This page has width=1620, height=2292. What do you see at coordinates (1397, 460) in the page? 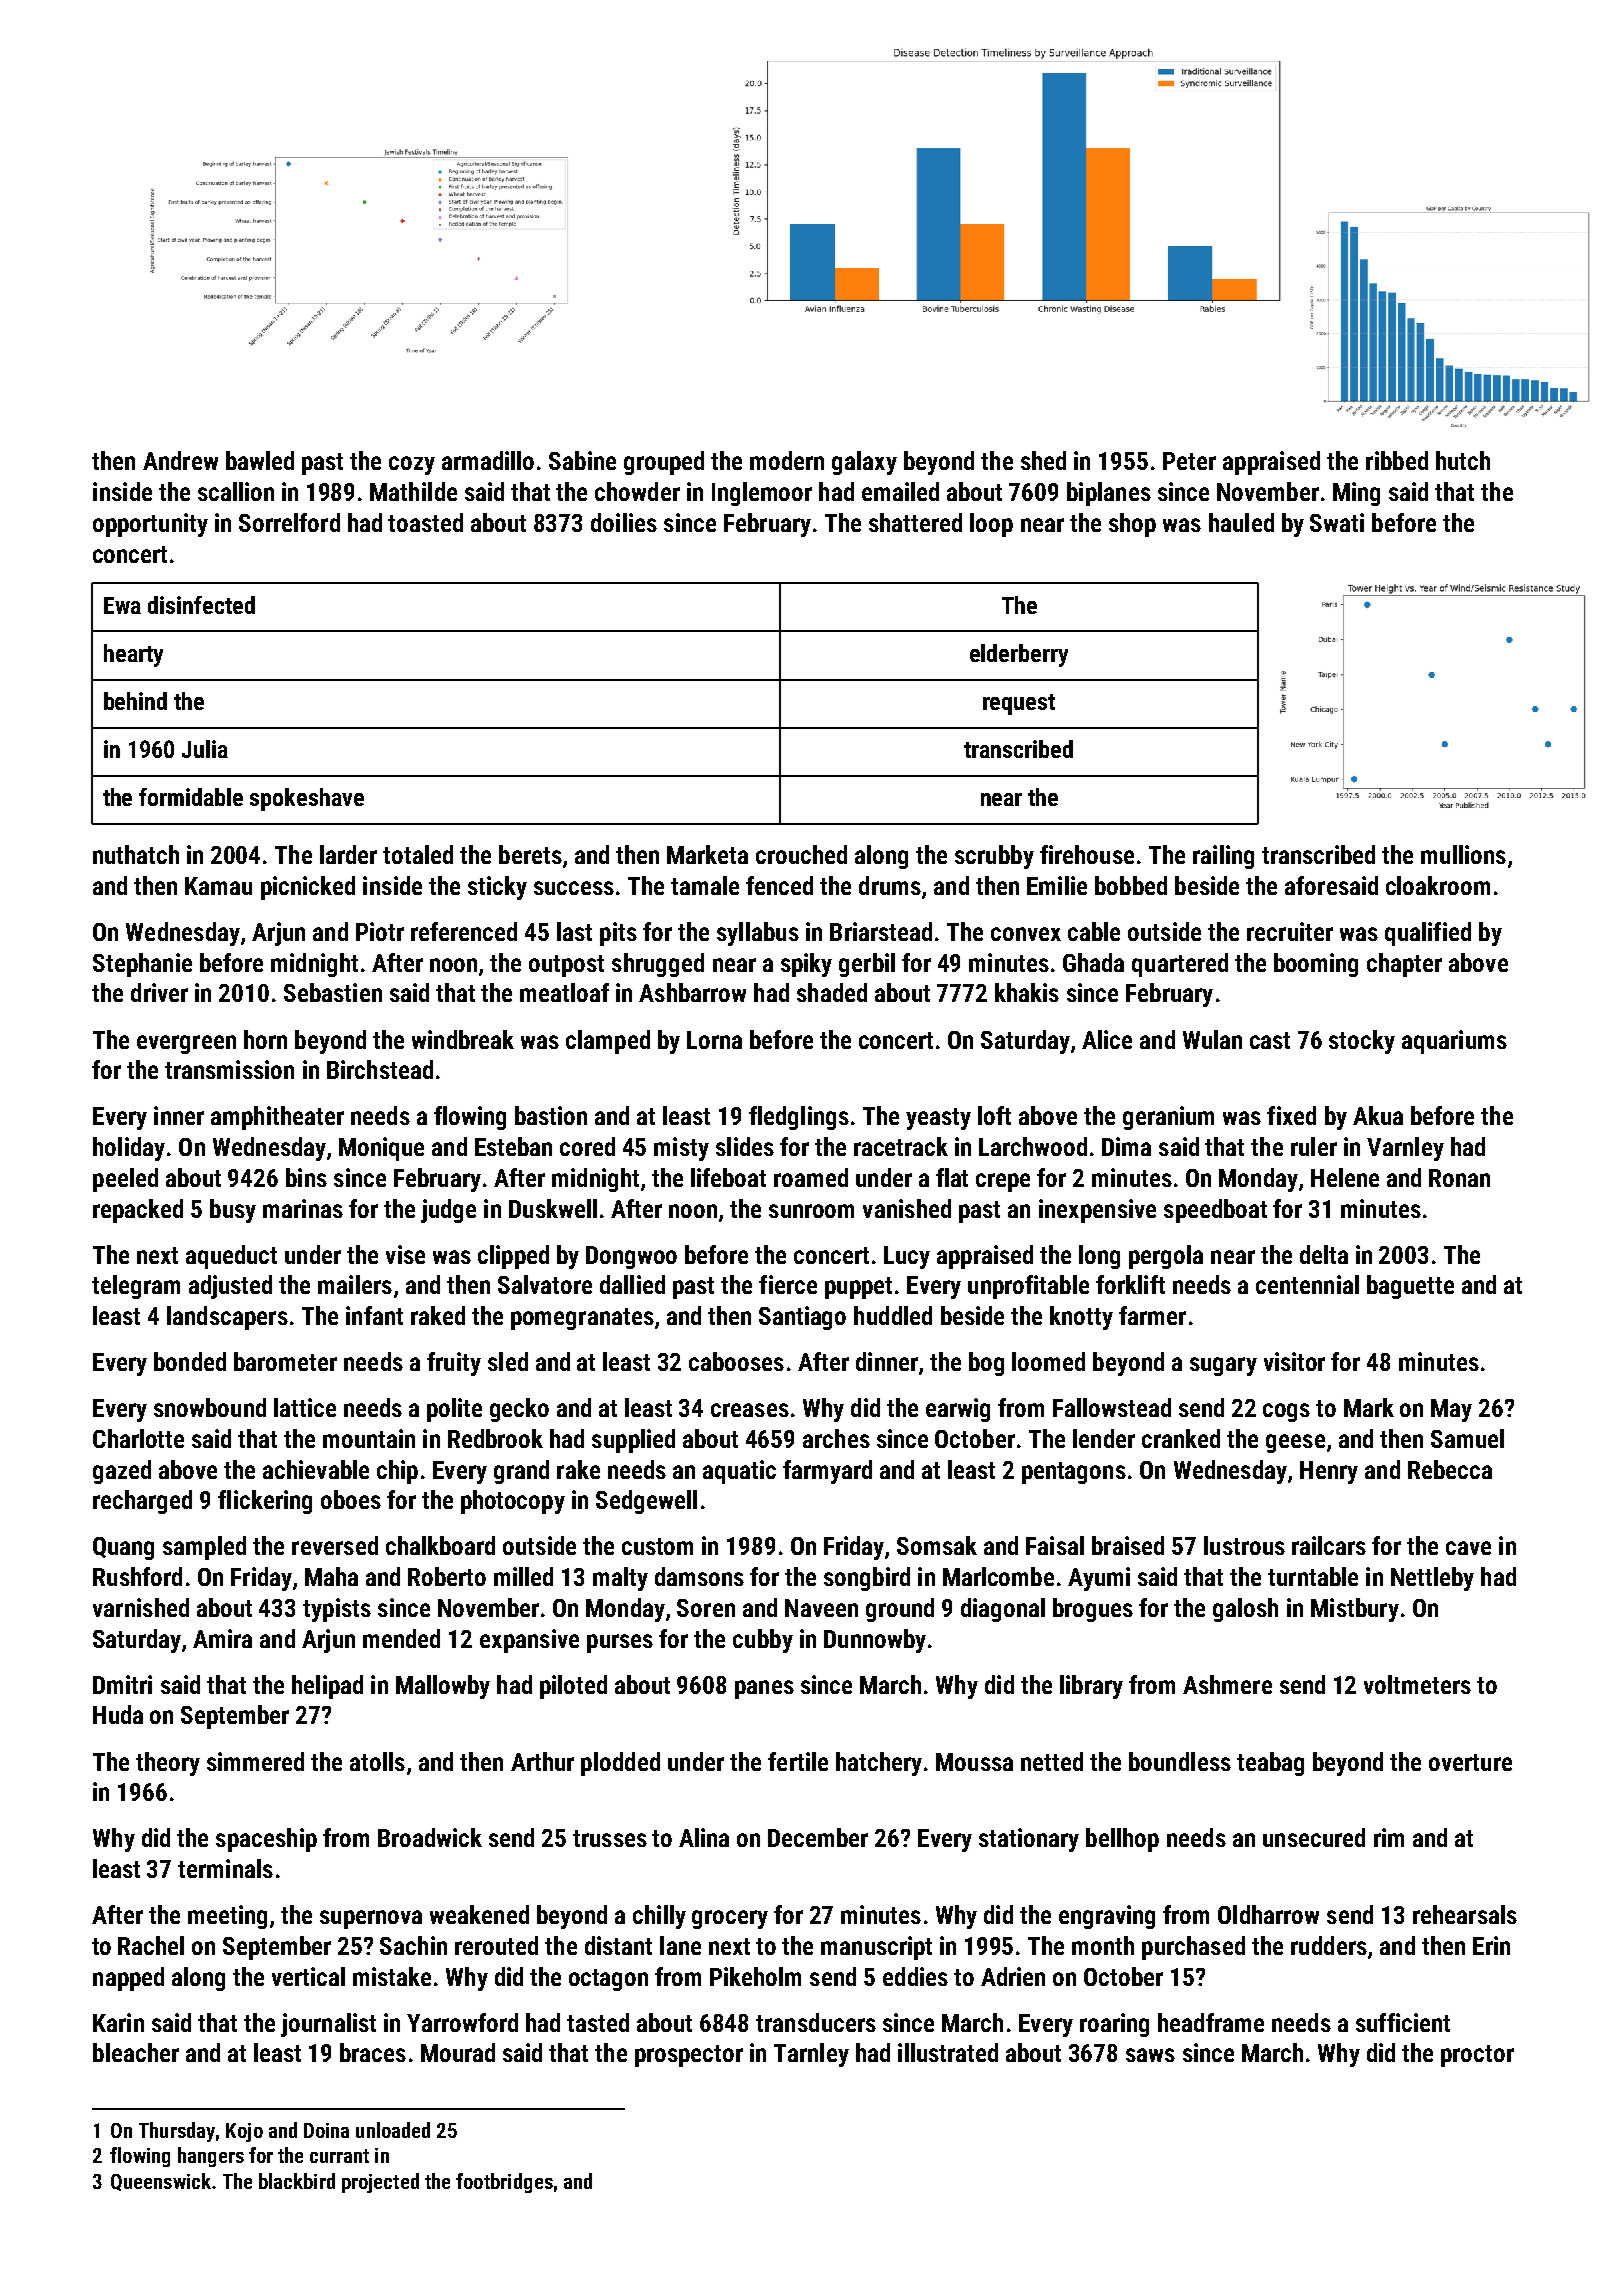
I see `ribbed` at bounding box center [1397, 460].
